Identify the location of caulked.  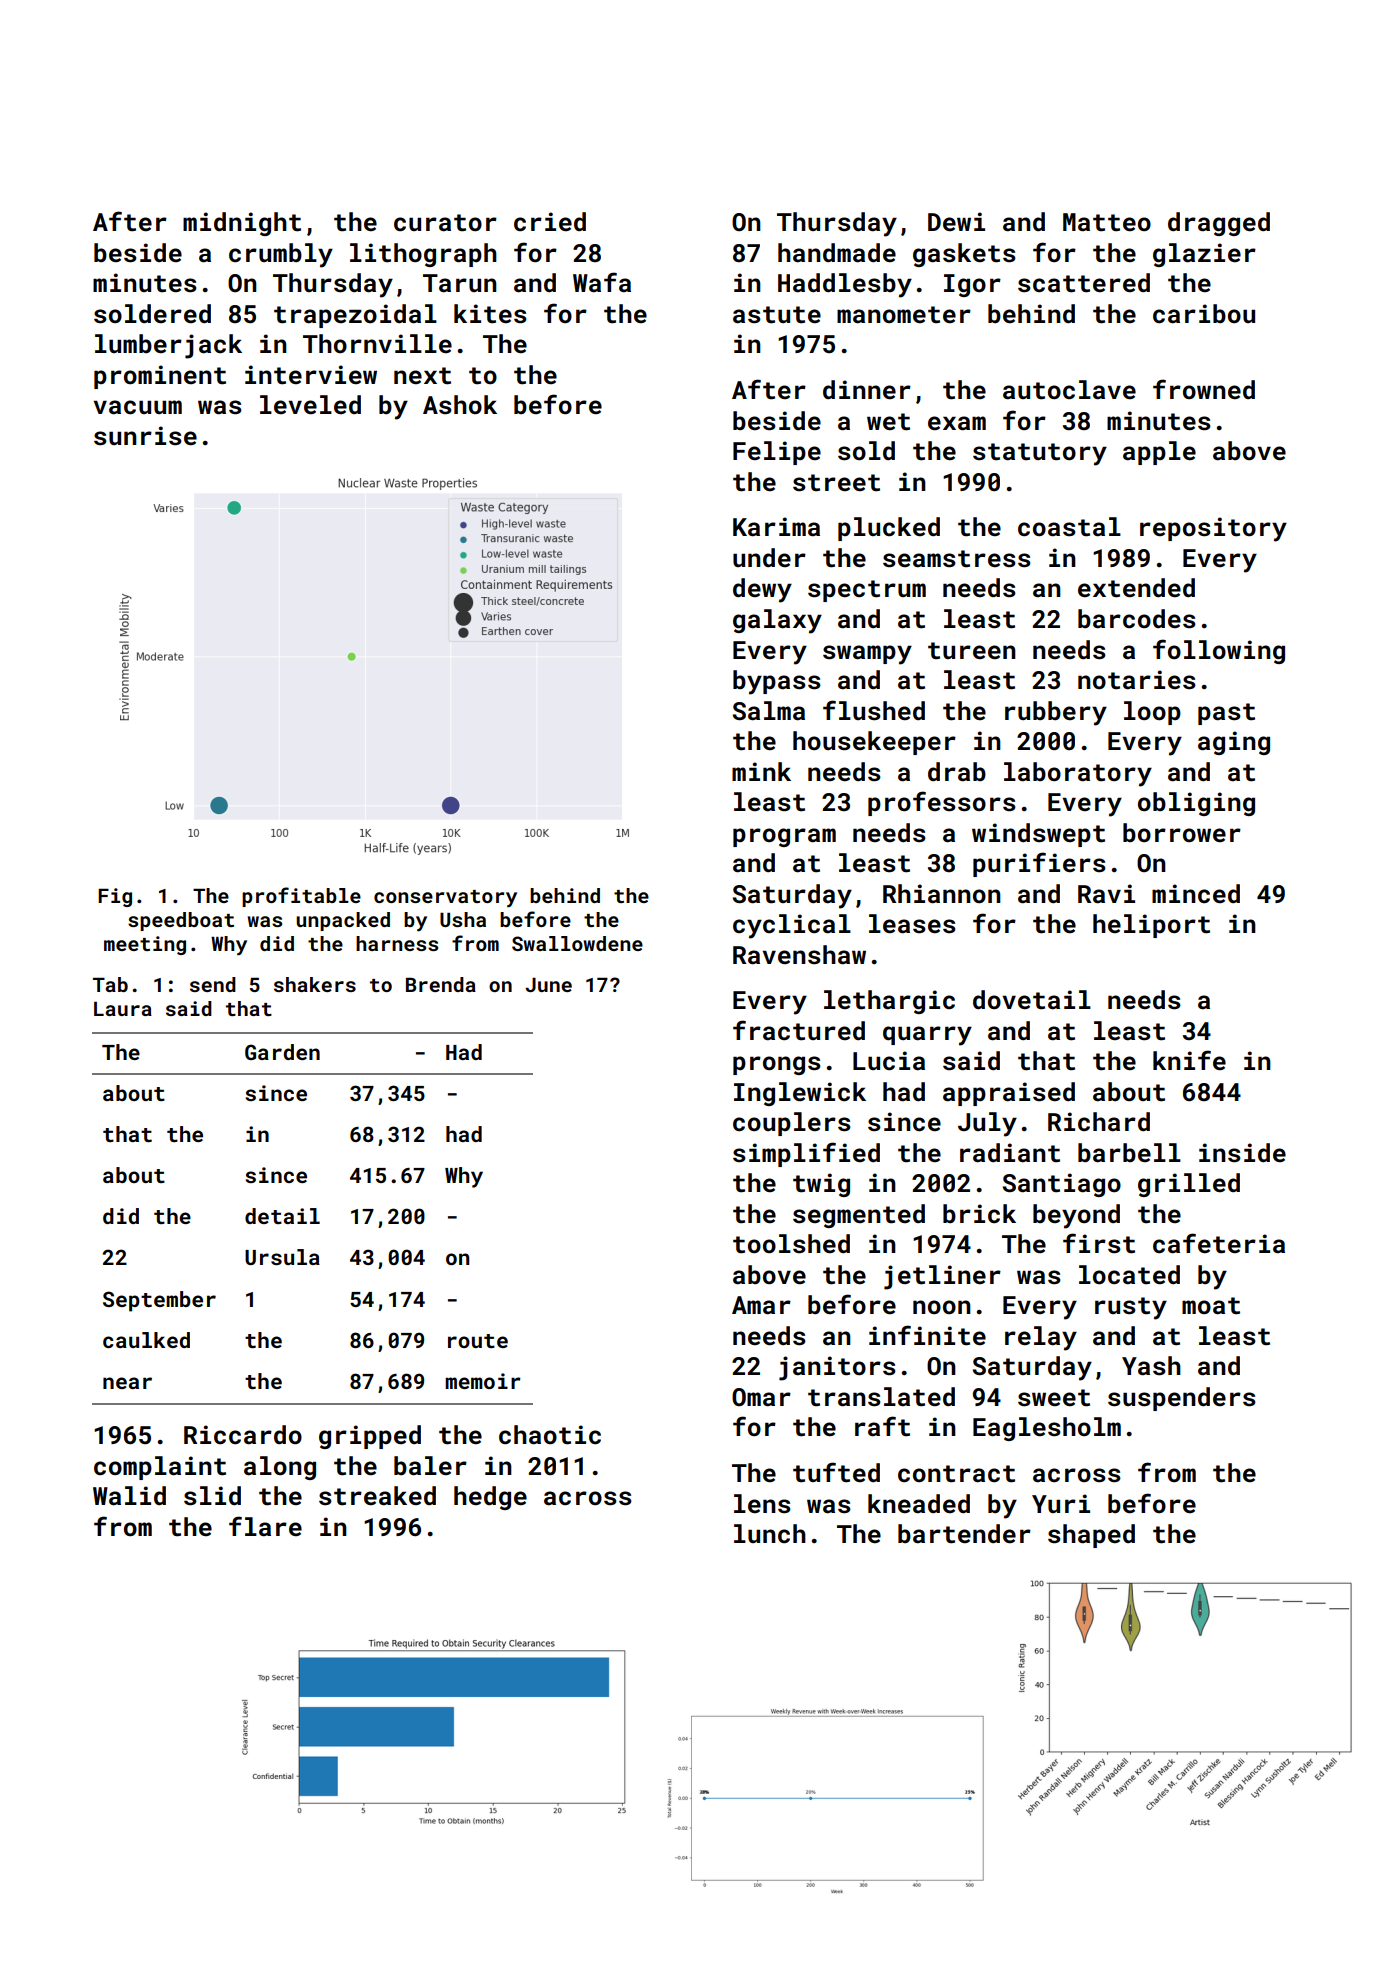
(146, 1340).
